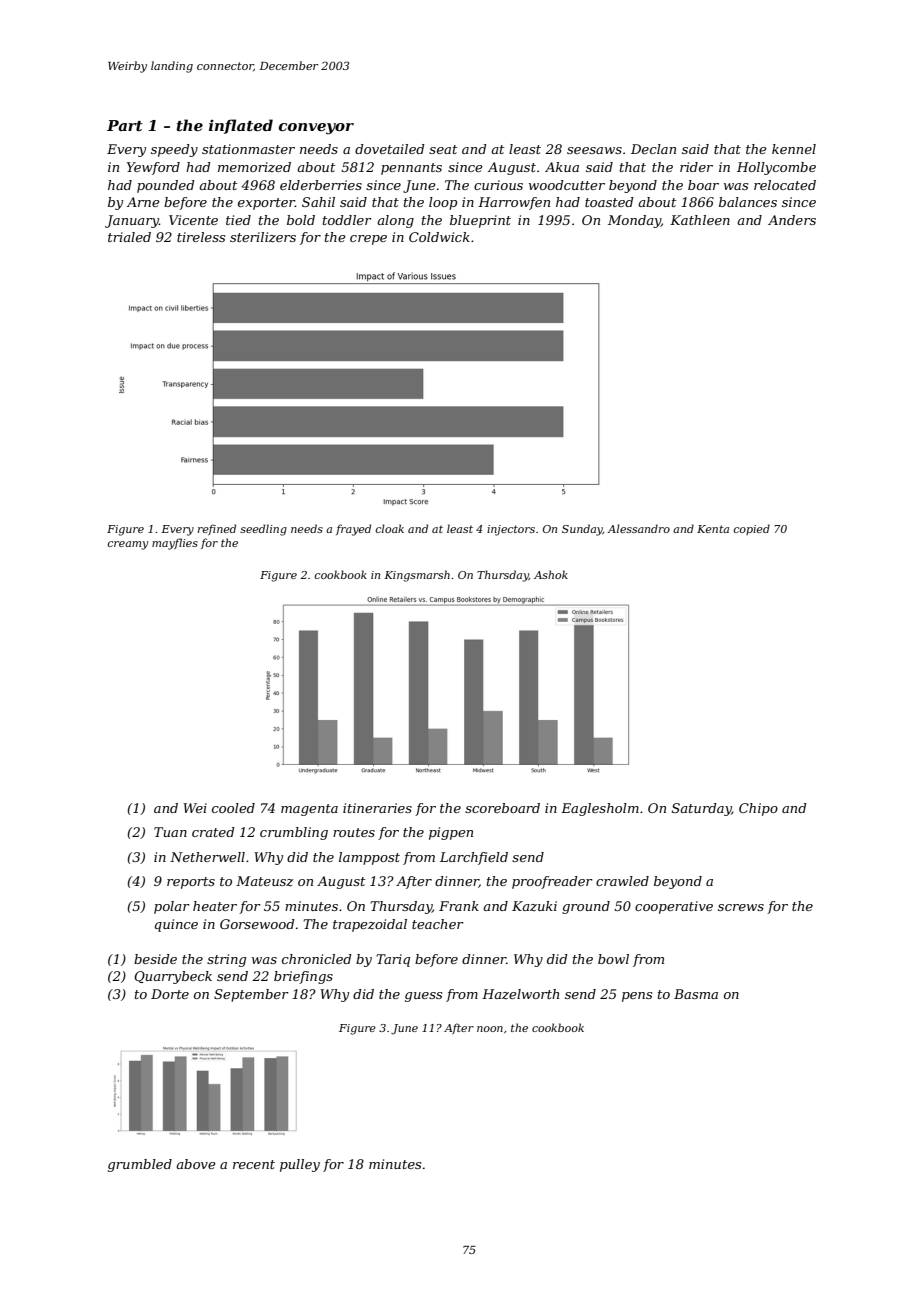 The width and height of the page is (924, 1308). Describe the element at coordinates (263, 237) in the page. I see `sterilizers` at that location.
